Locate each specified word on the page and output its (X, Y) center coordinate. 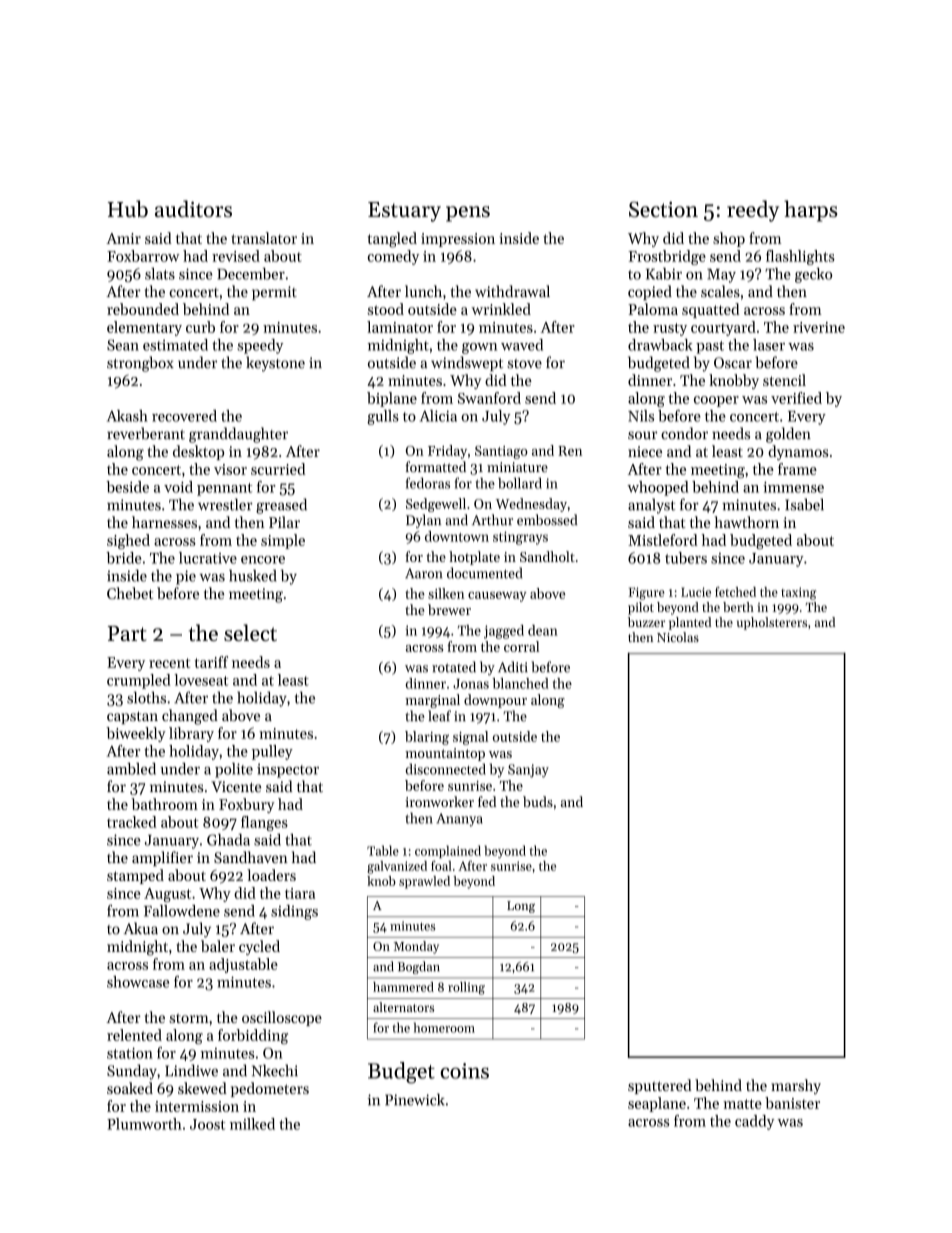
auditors (193, 208)
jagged (504, 632)
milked (252, 1124)
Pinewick (415, 1099)
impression (458, 240)
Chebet (130, 593)
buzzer (646, 622)
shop (729, 239)
